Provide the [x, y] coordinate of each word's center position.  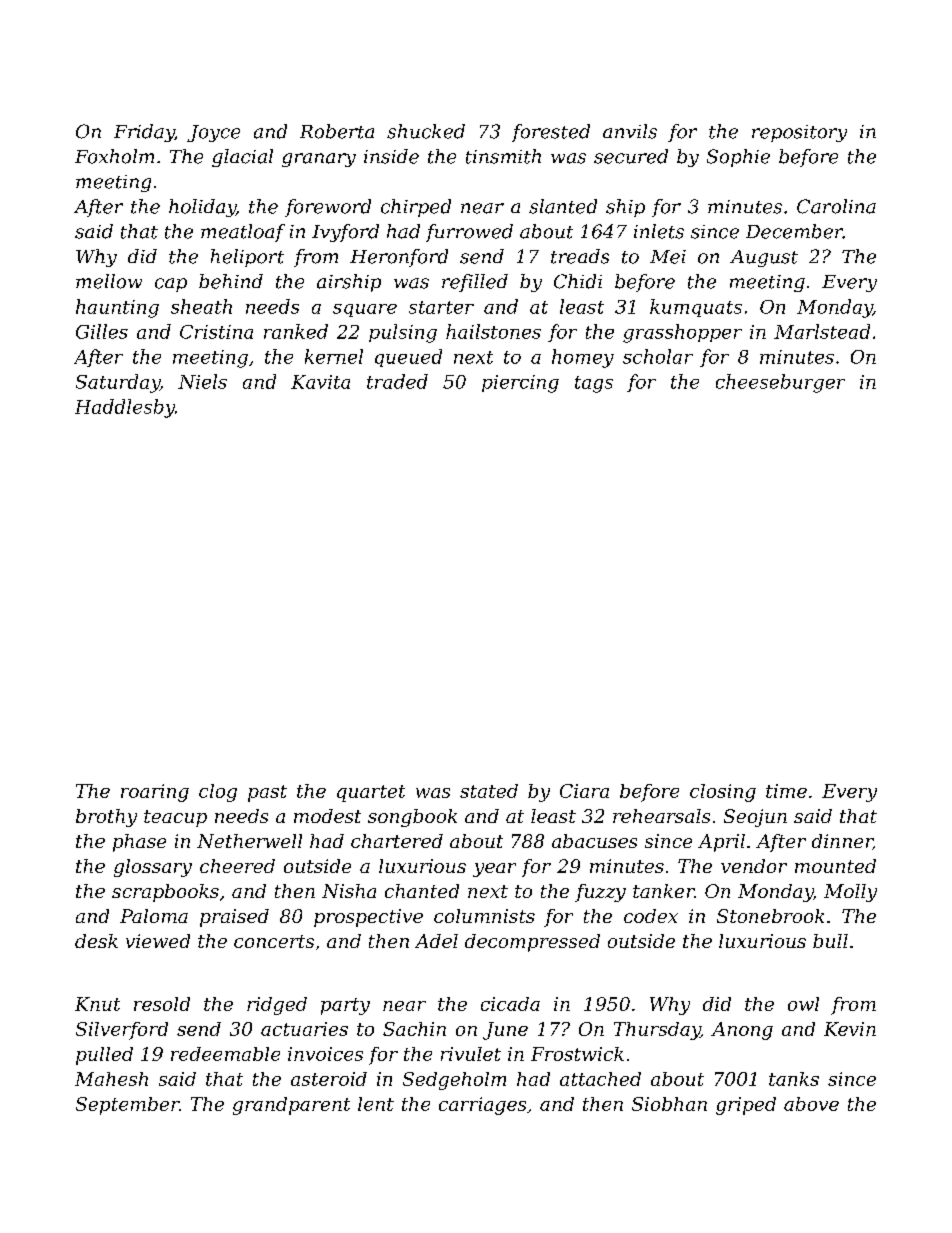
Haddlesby [125, 408]
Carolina [836, 206]
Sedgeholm [454, 1081]
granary [319, 160]
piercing [520, 384]
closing [723, 793]
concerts [274, 941]
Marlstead [822, 331]
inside [391, 156]
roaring [155, 793]
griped [746, 1106]
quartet [371, 793]
